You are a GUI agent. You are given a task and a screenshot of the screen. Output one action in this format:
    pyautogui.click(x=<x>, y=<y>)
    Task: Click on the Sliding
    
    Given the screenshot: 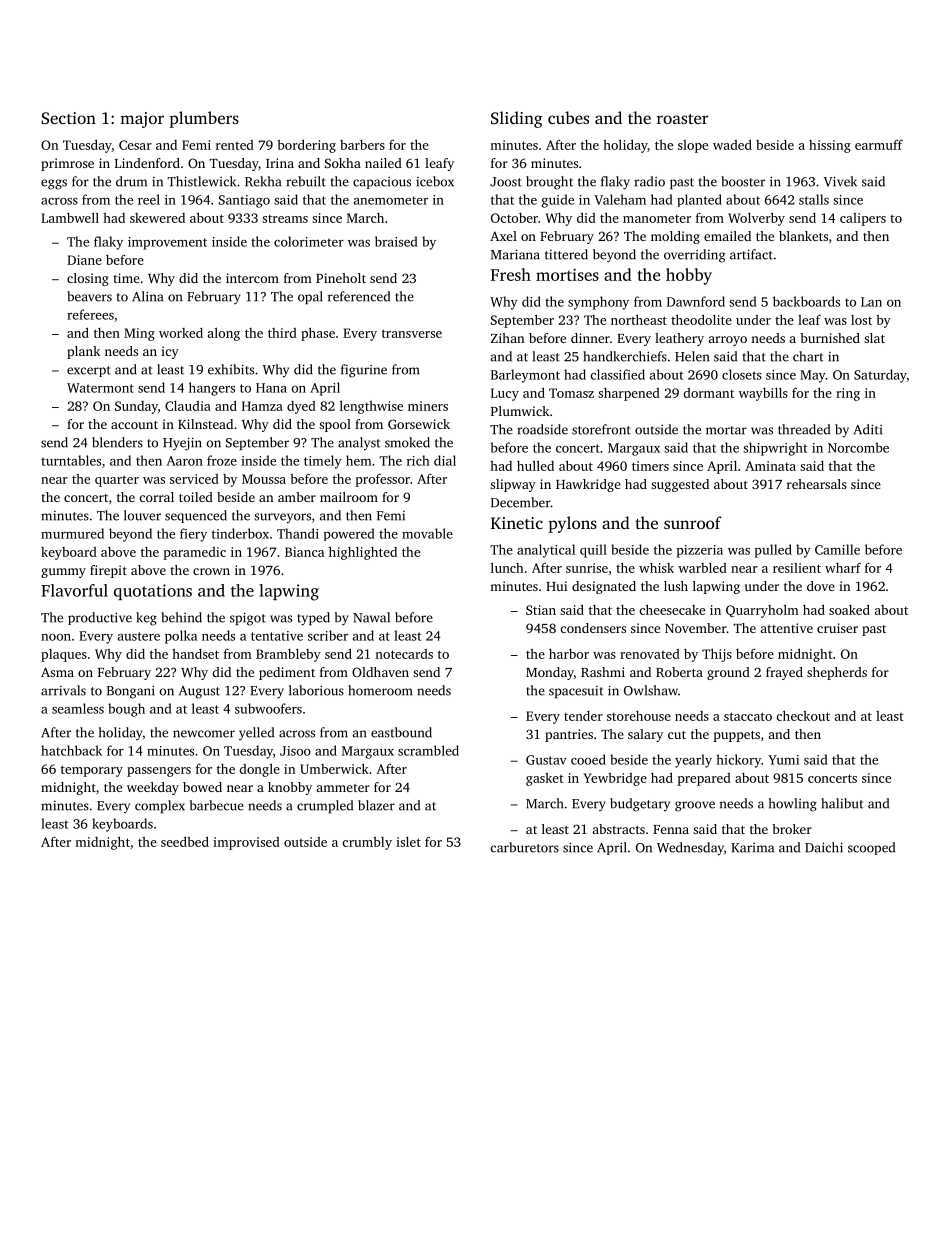 What is the action you would take?
    pyautogui.click(x=517, y=119)
